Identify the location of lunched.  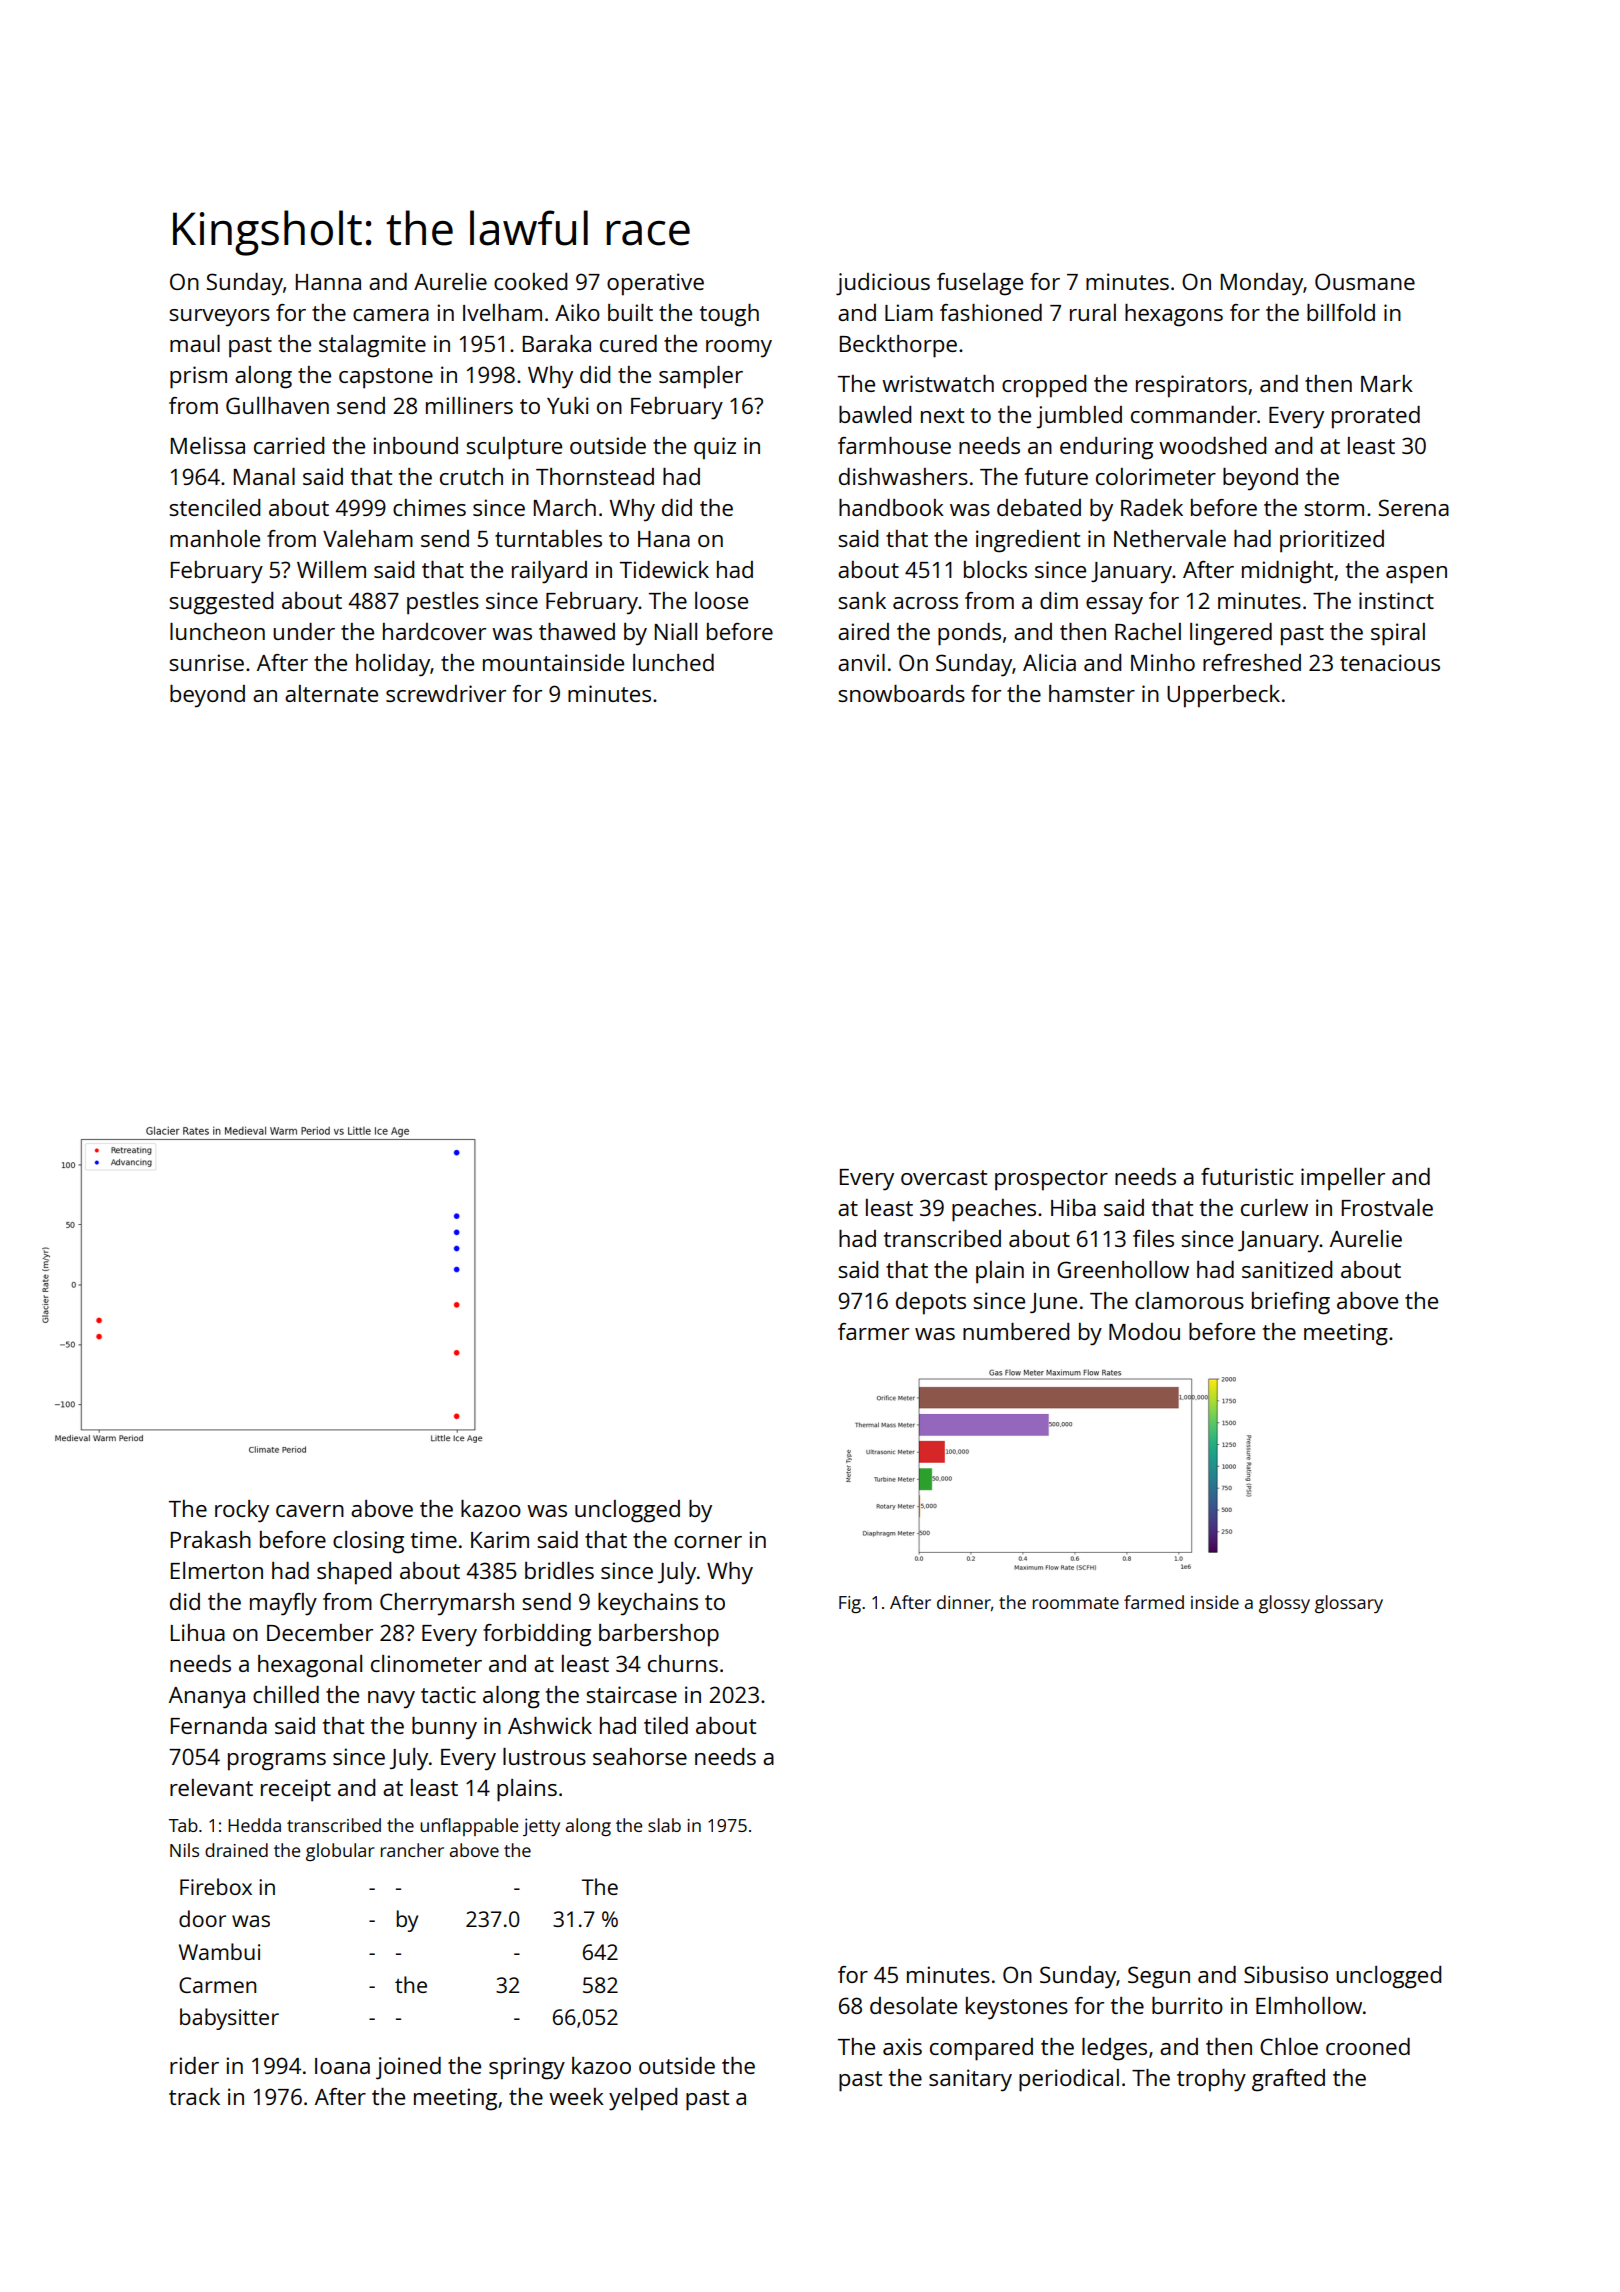
(673, 662).
